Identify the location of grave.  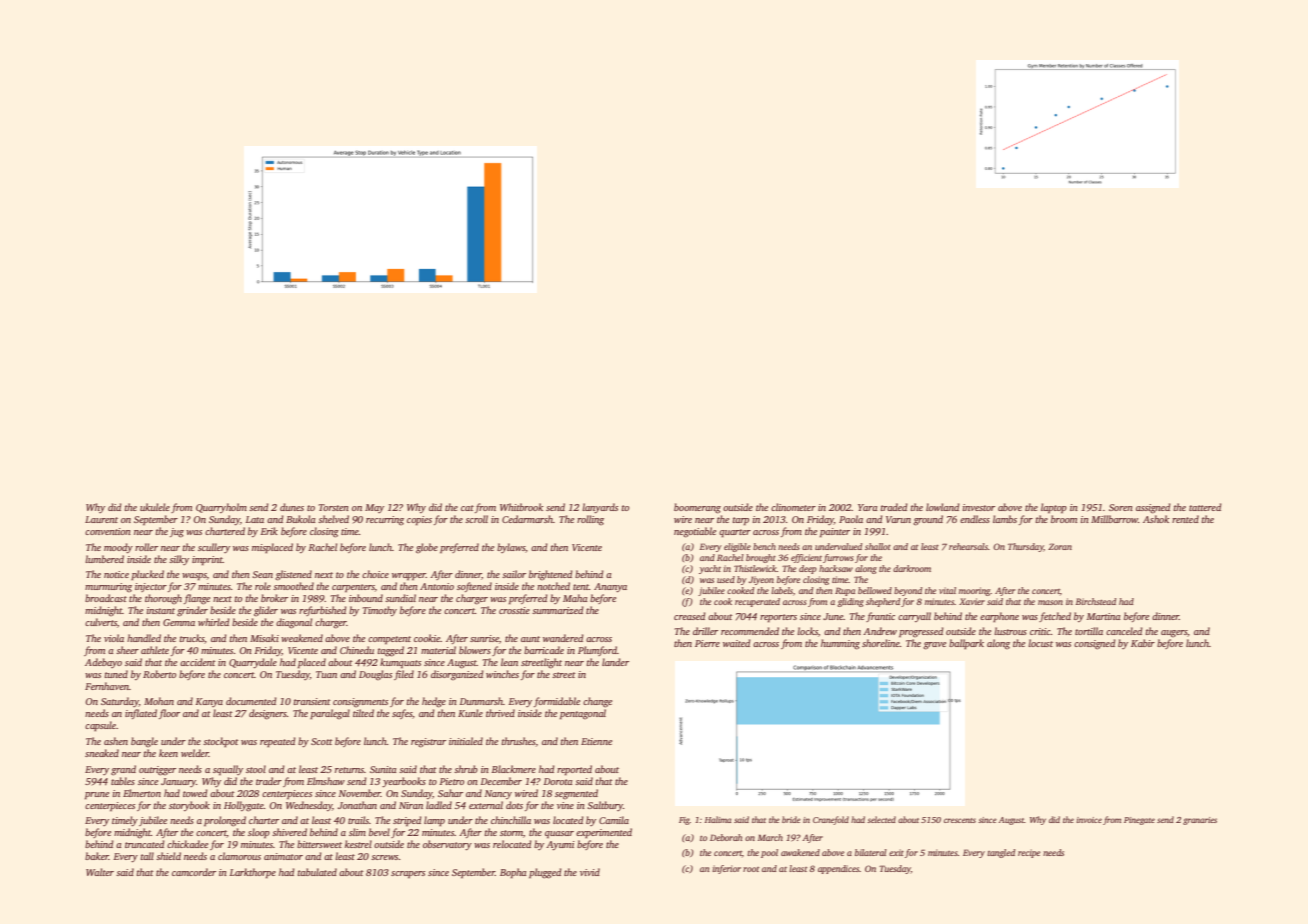
(934, 646).
